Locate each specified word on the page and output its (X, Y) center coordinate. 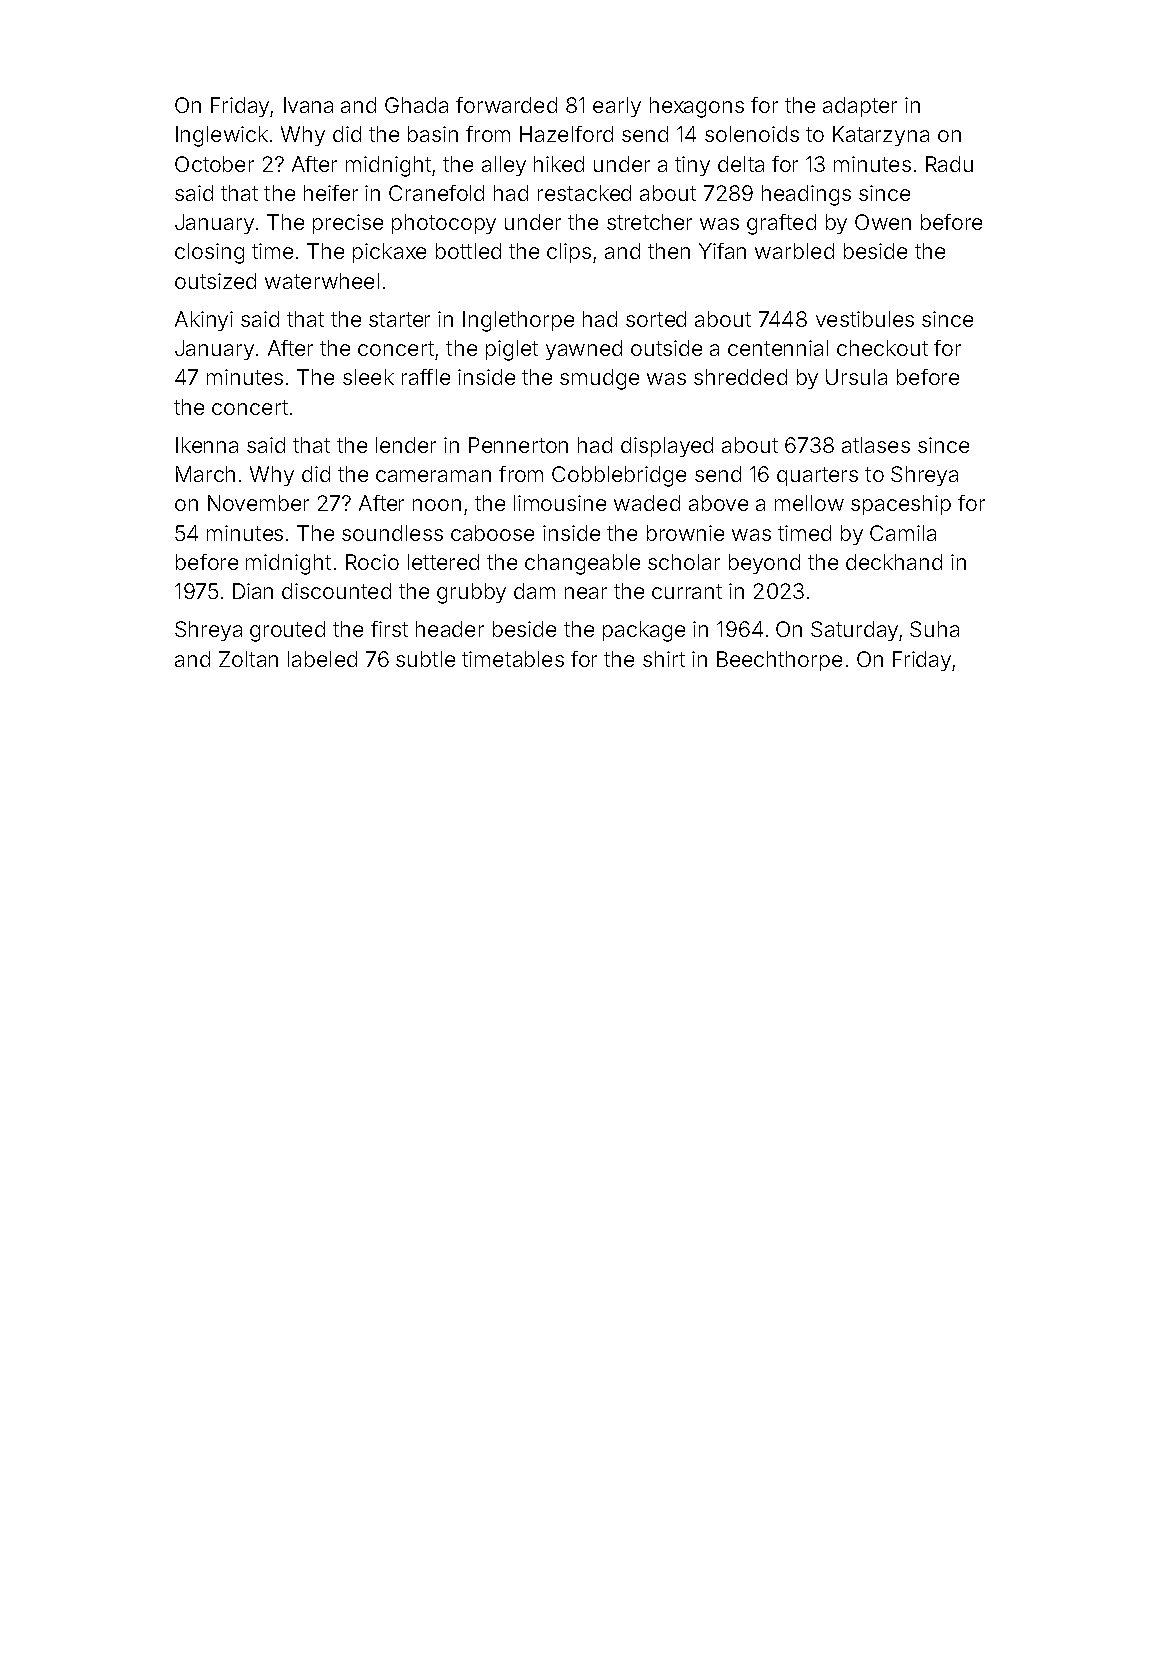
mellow (809, 503)
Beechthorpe (779, 661)
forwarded (506, 105)
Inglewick (222, 136)
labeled (322, 659)
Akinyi (204, 321)
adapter (860, 107)
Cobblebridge (619, 476)
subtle (425, 659)
